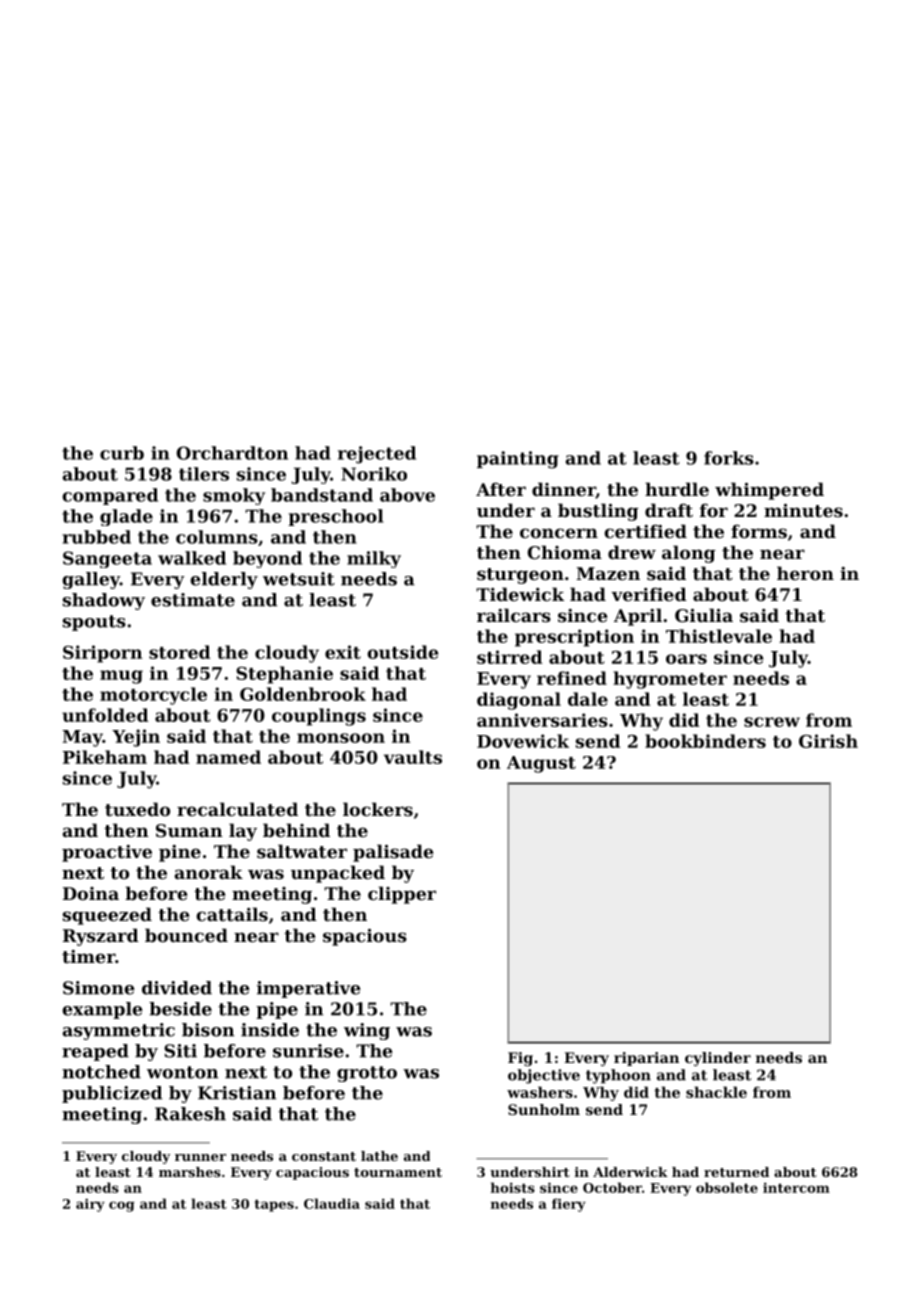  What do you see at coordinates (90, 1205) in the screenshot?
I see `airy` at bounding box center [90, 1205].
